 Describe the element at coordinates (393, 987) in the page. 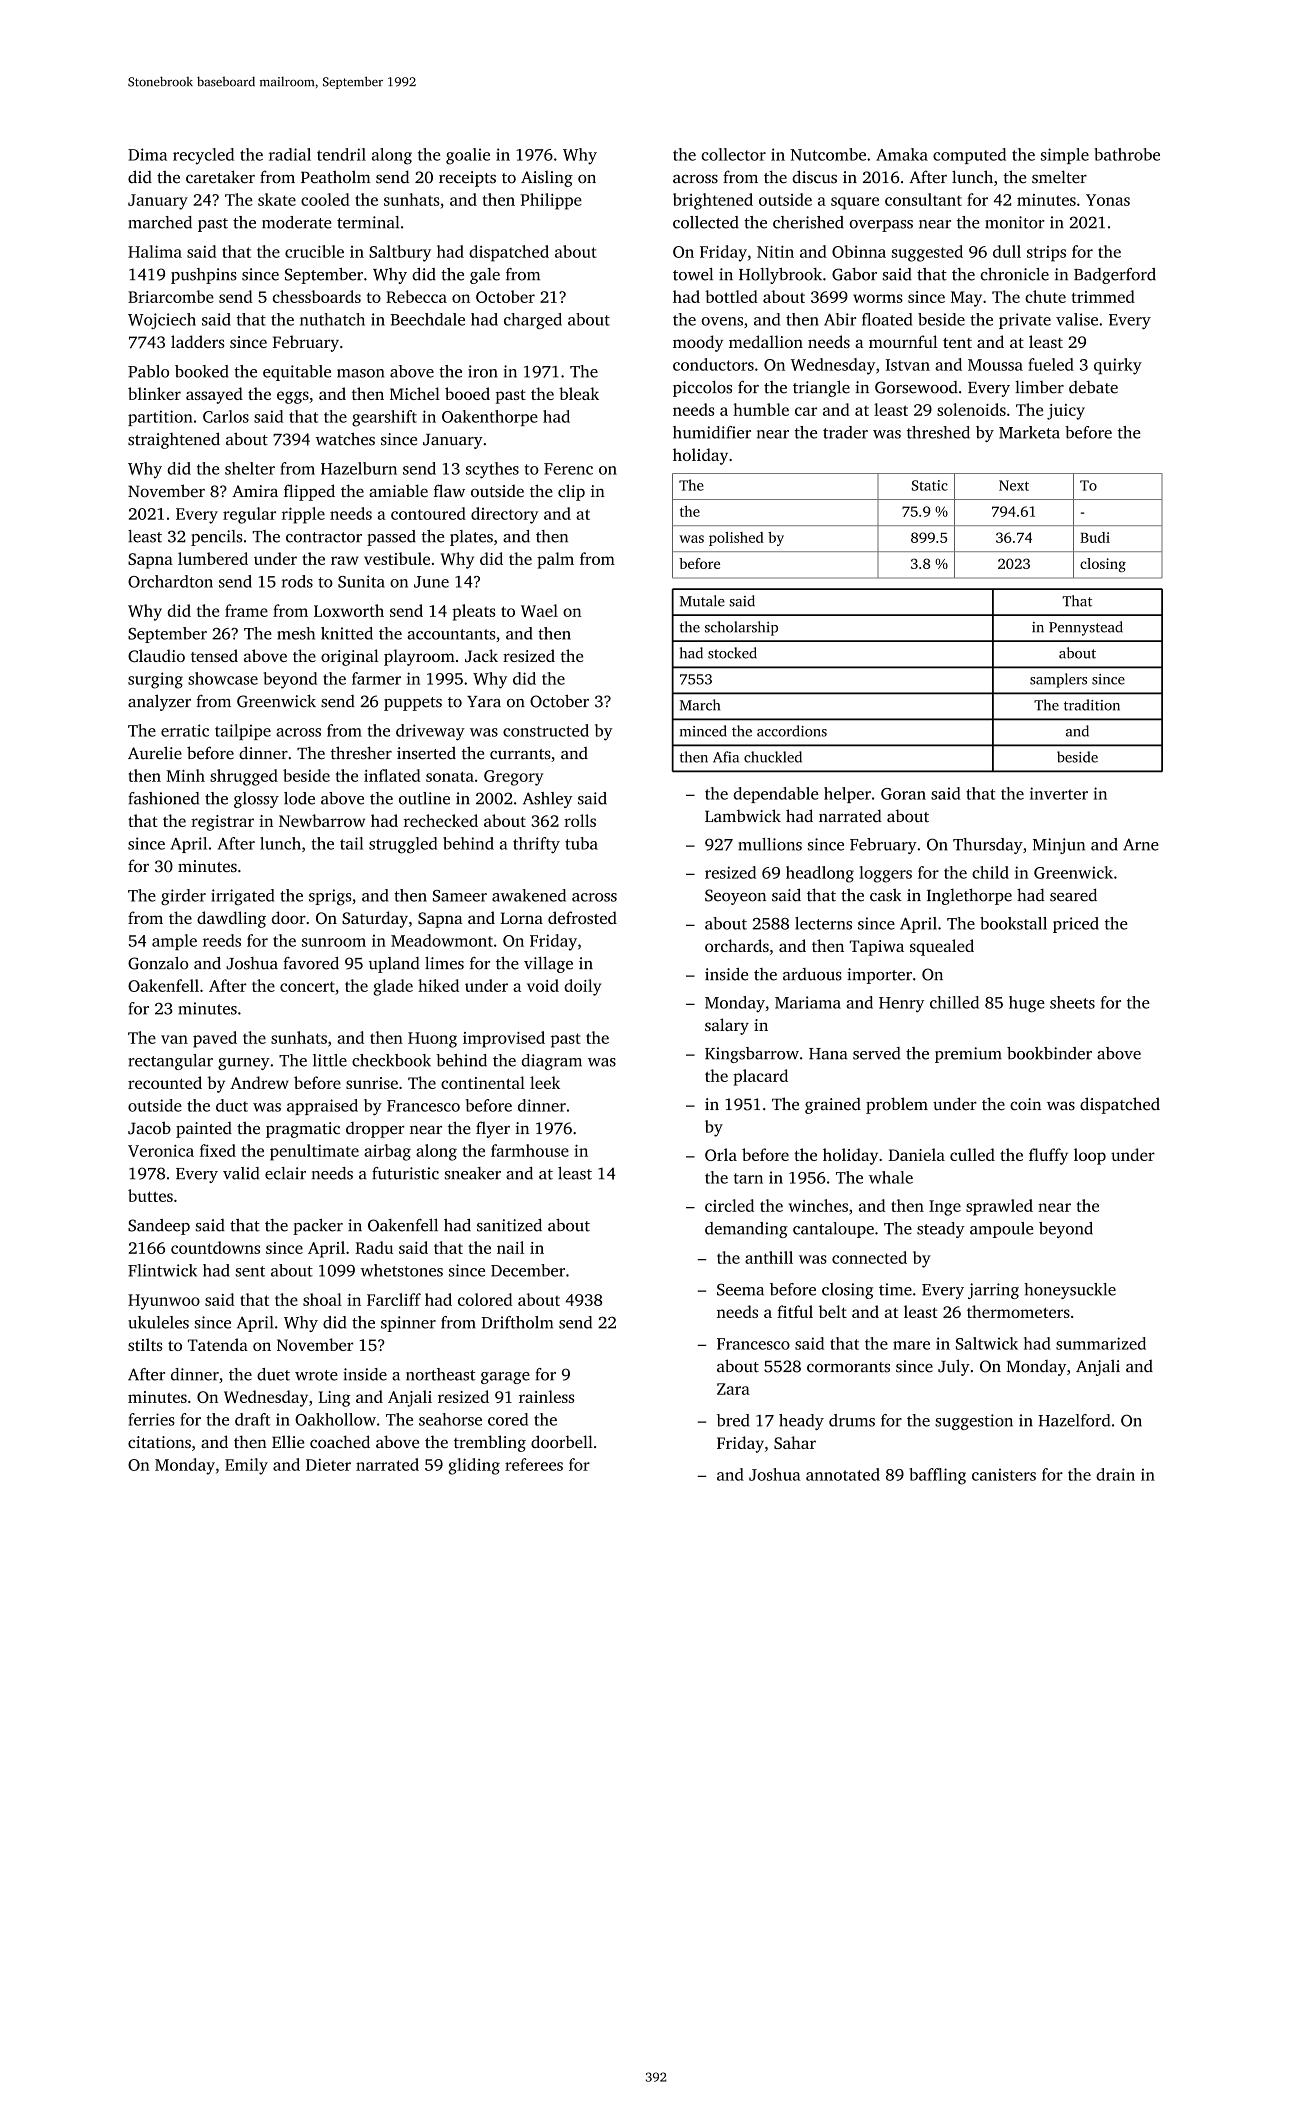

I see `glade` at that location.
